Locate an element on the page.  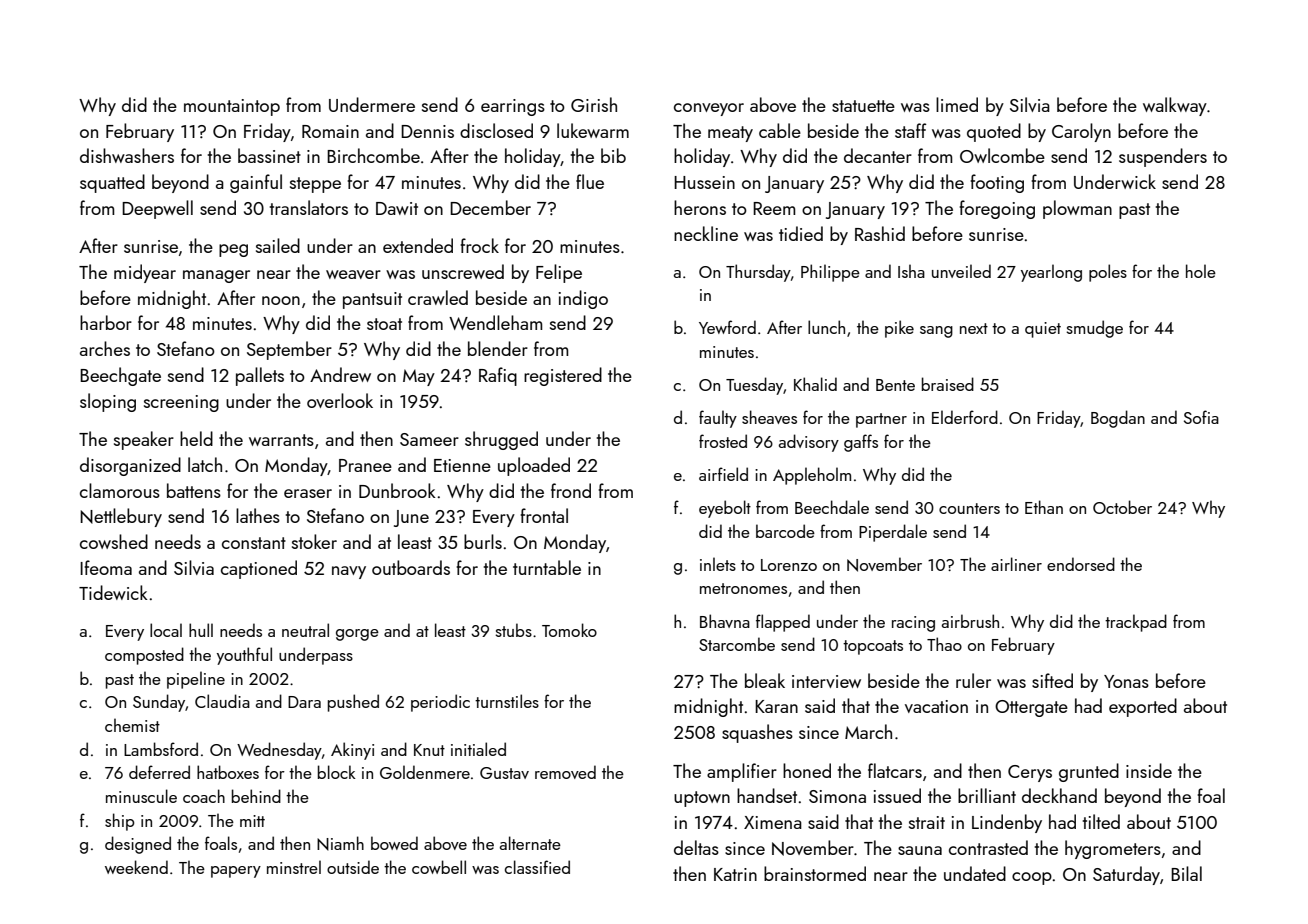
speaker is located at coordinates (144, 440).
